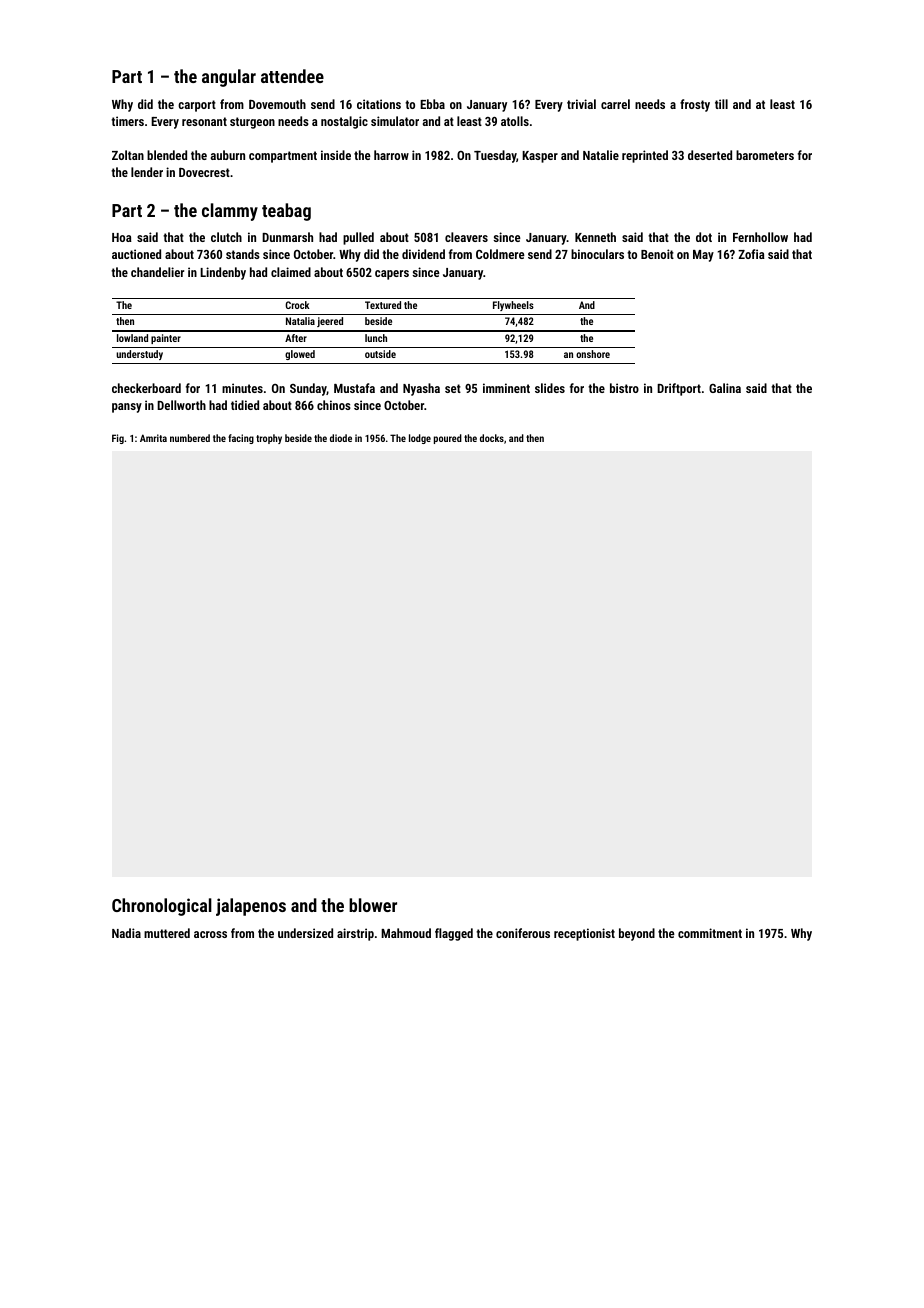  I want to click on binoculars, so click(597, 254).
